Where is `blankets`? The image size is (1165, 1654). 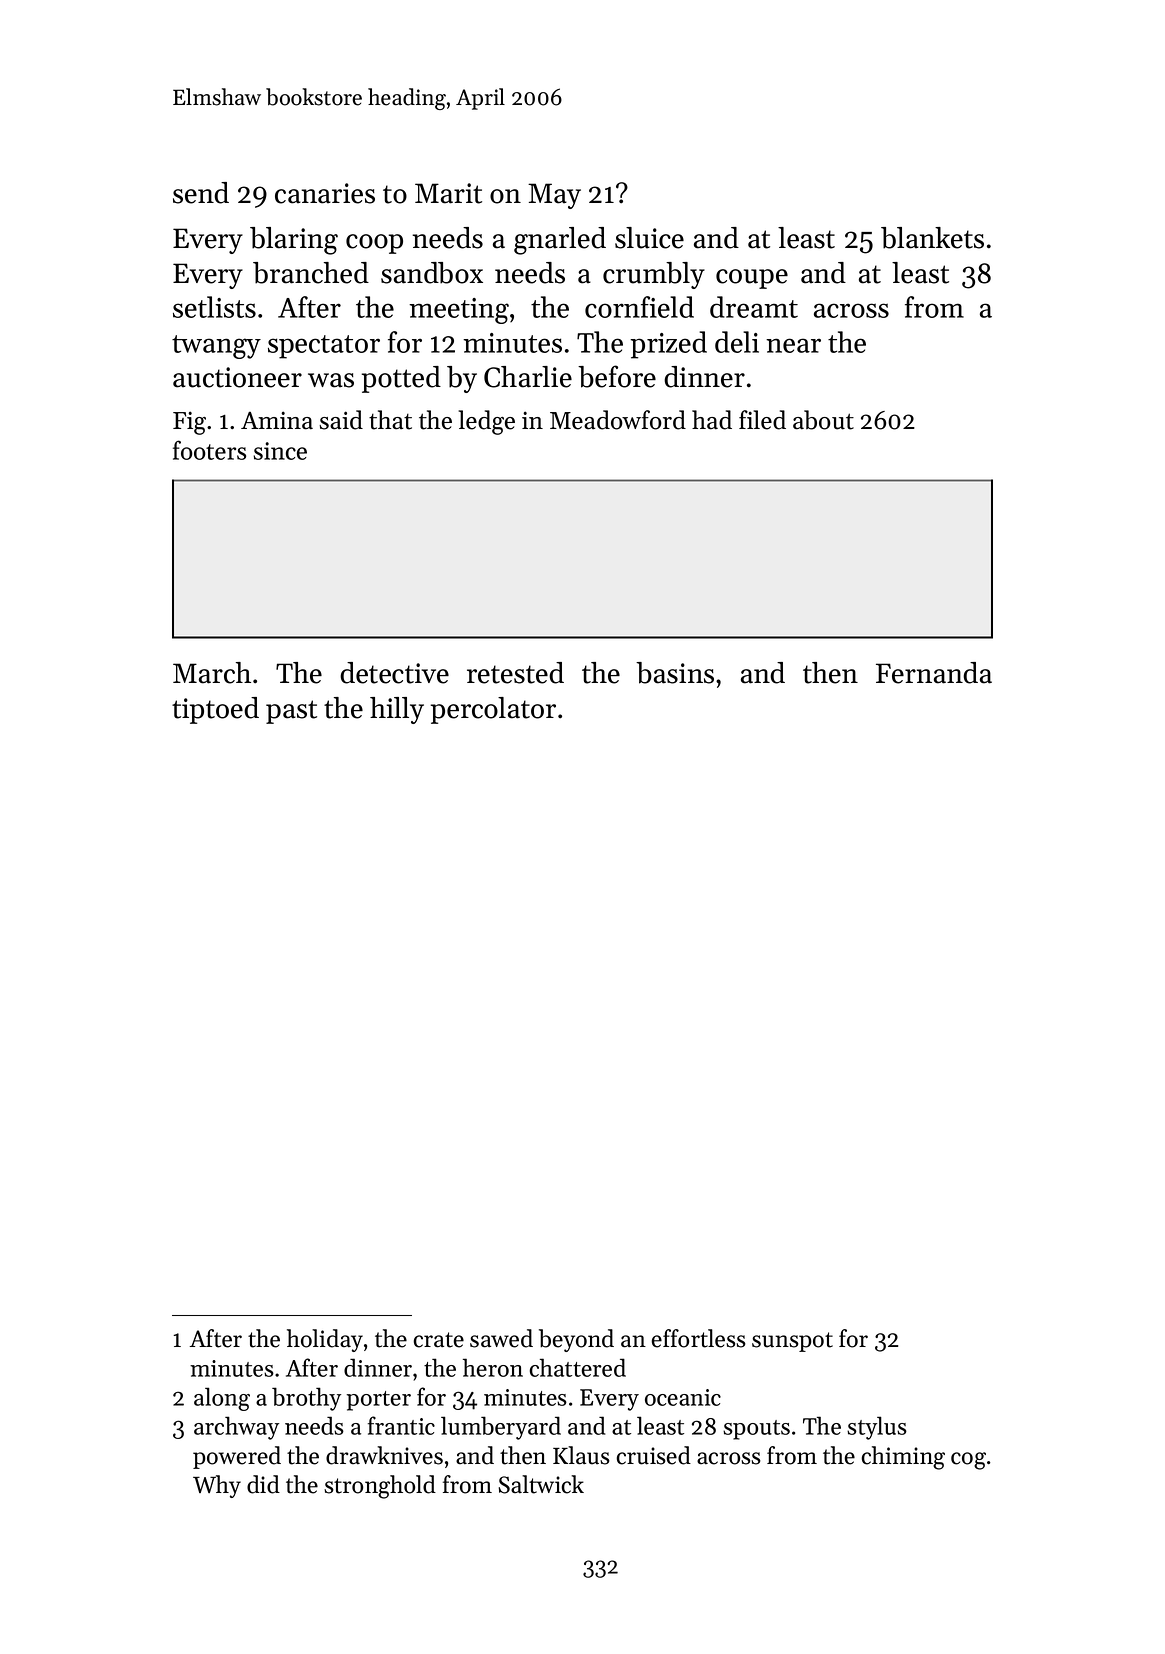
blankets is located at coordinates (932, 238).
